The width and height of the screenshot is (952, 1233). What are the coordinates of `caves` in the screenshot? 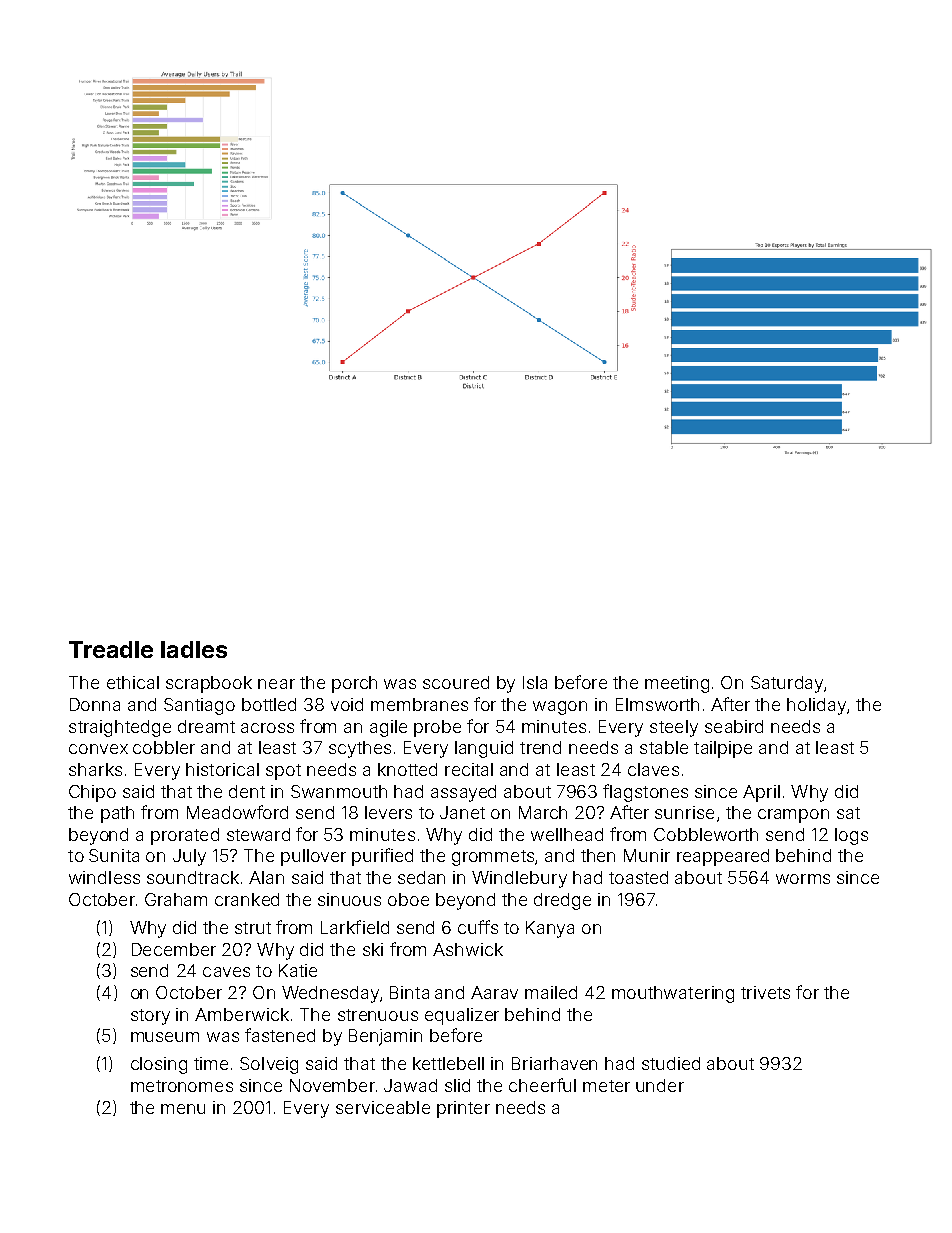 It's located at (226, 972).
